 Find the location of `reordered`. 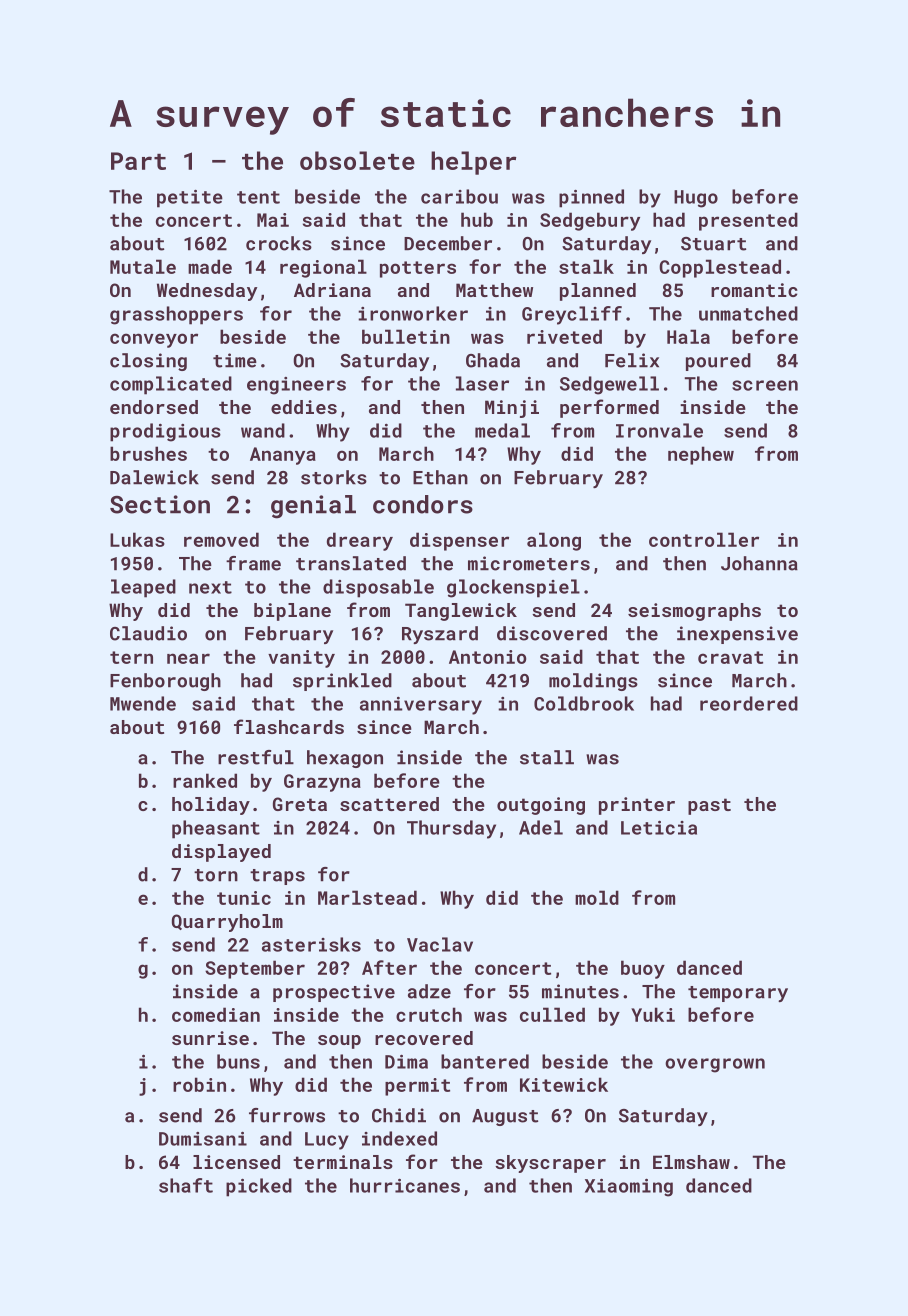

reordered is located at coordinates (749, 703).
